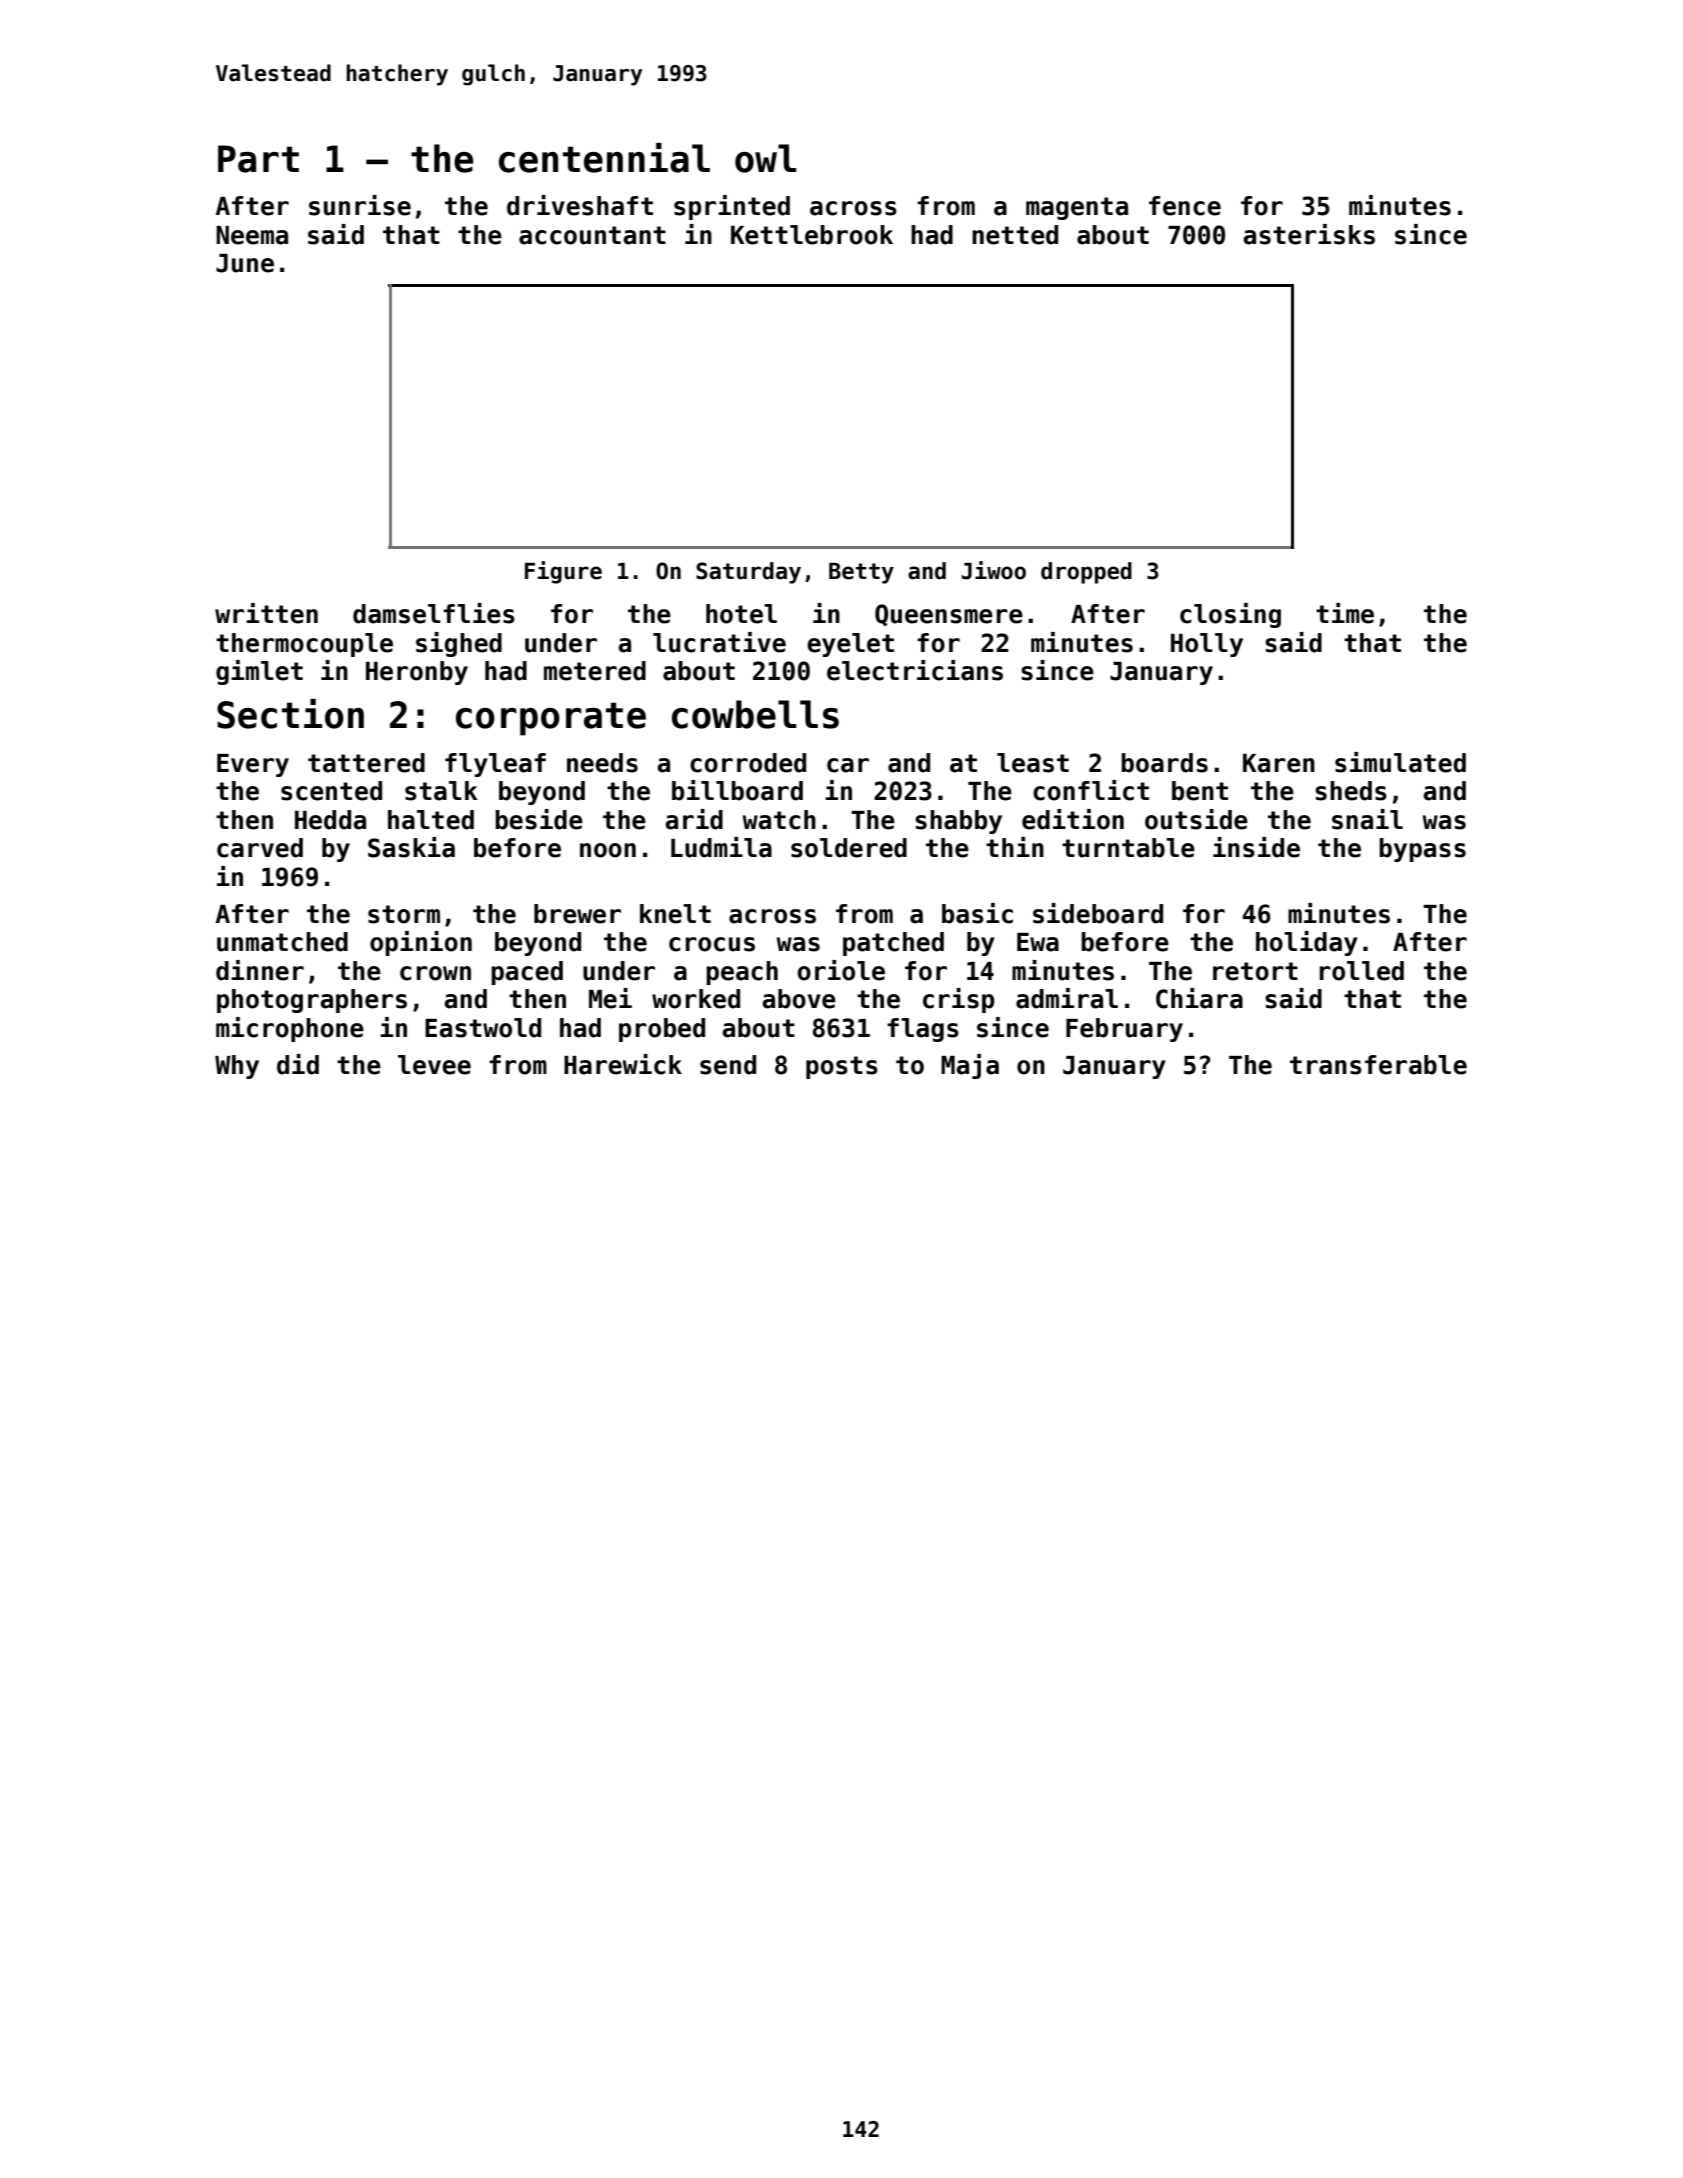 The image size is (1683, 2178). Describe the element at coordinates (1200, 791) in the document. I see `bent` at that location.
